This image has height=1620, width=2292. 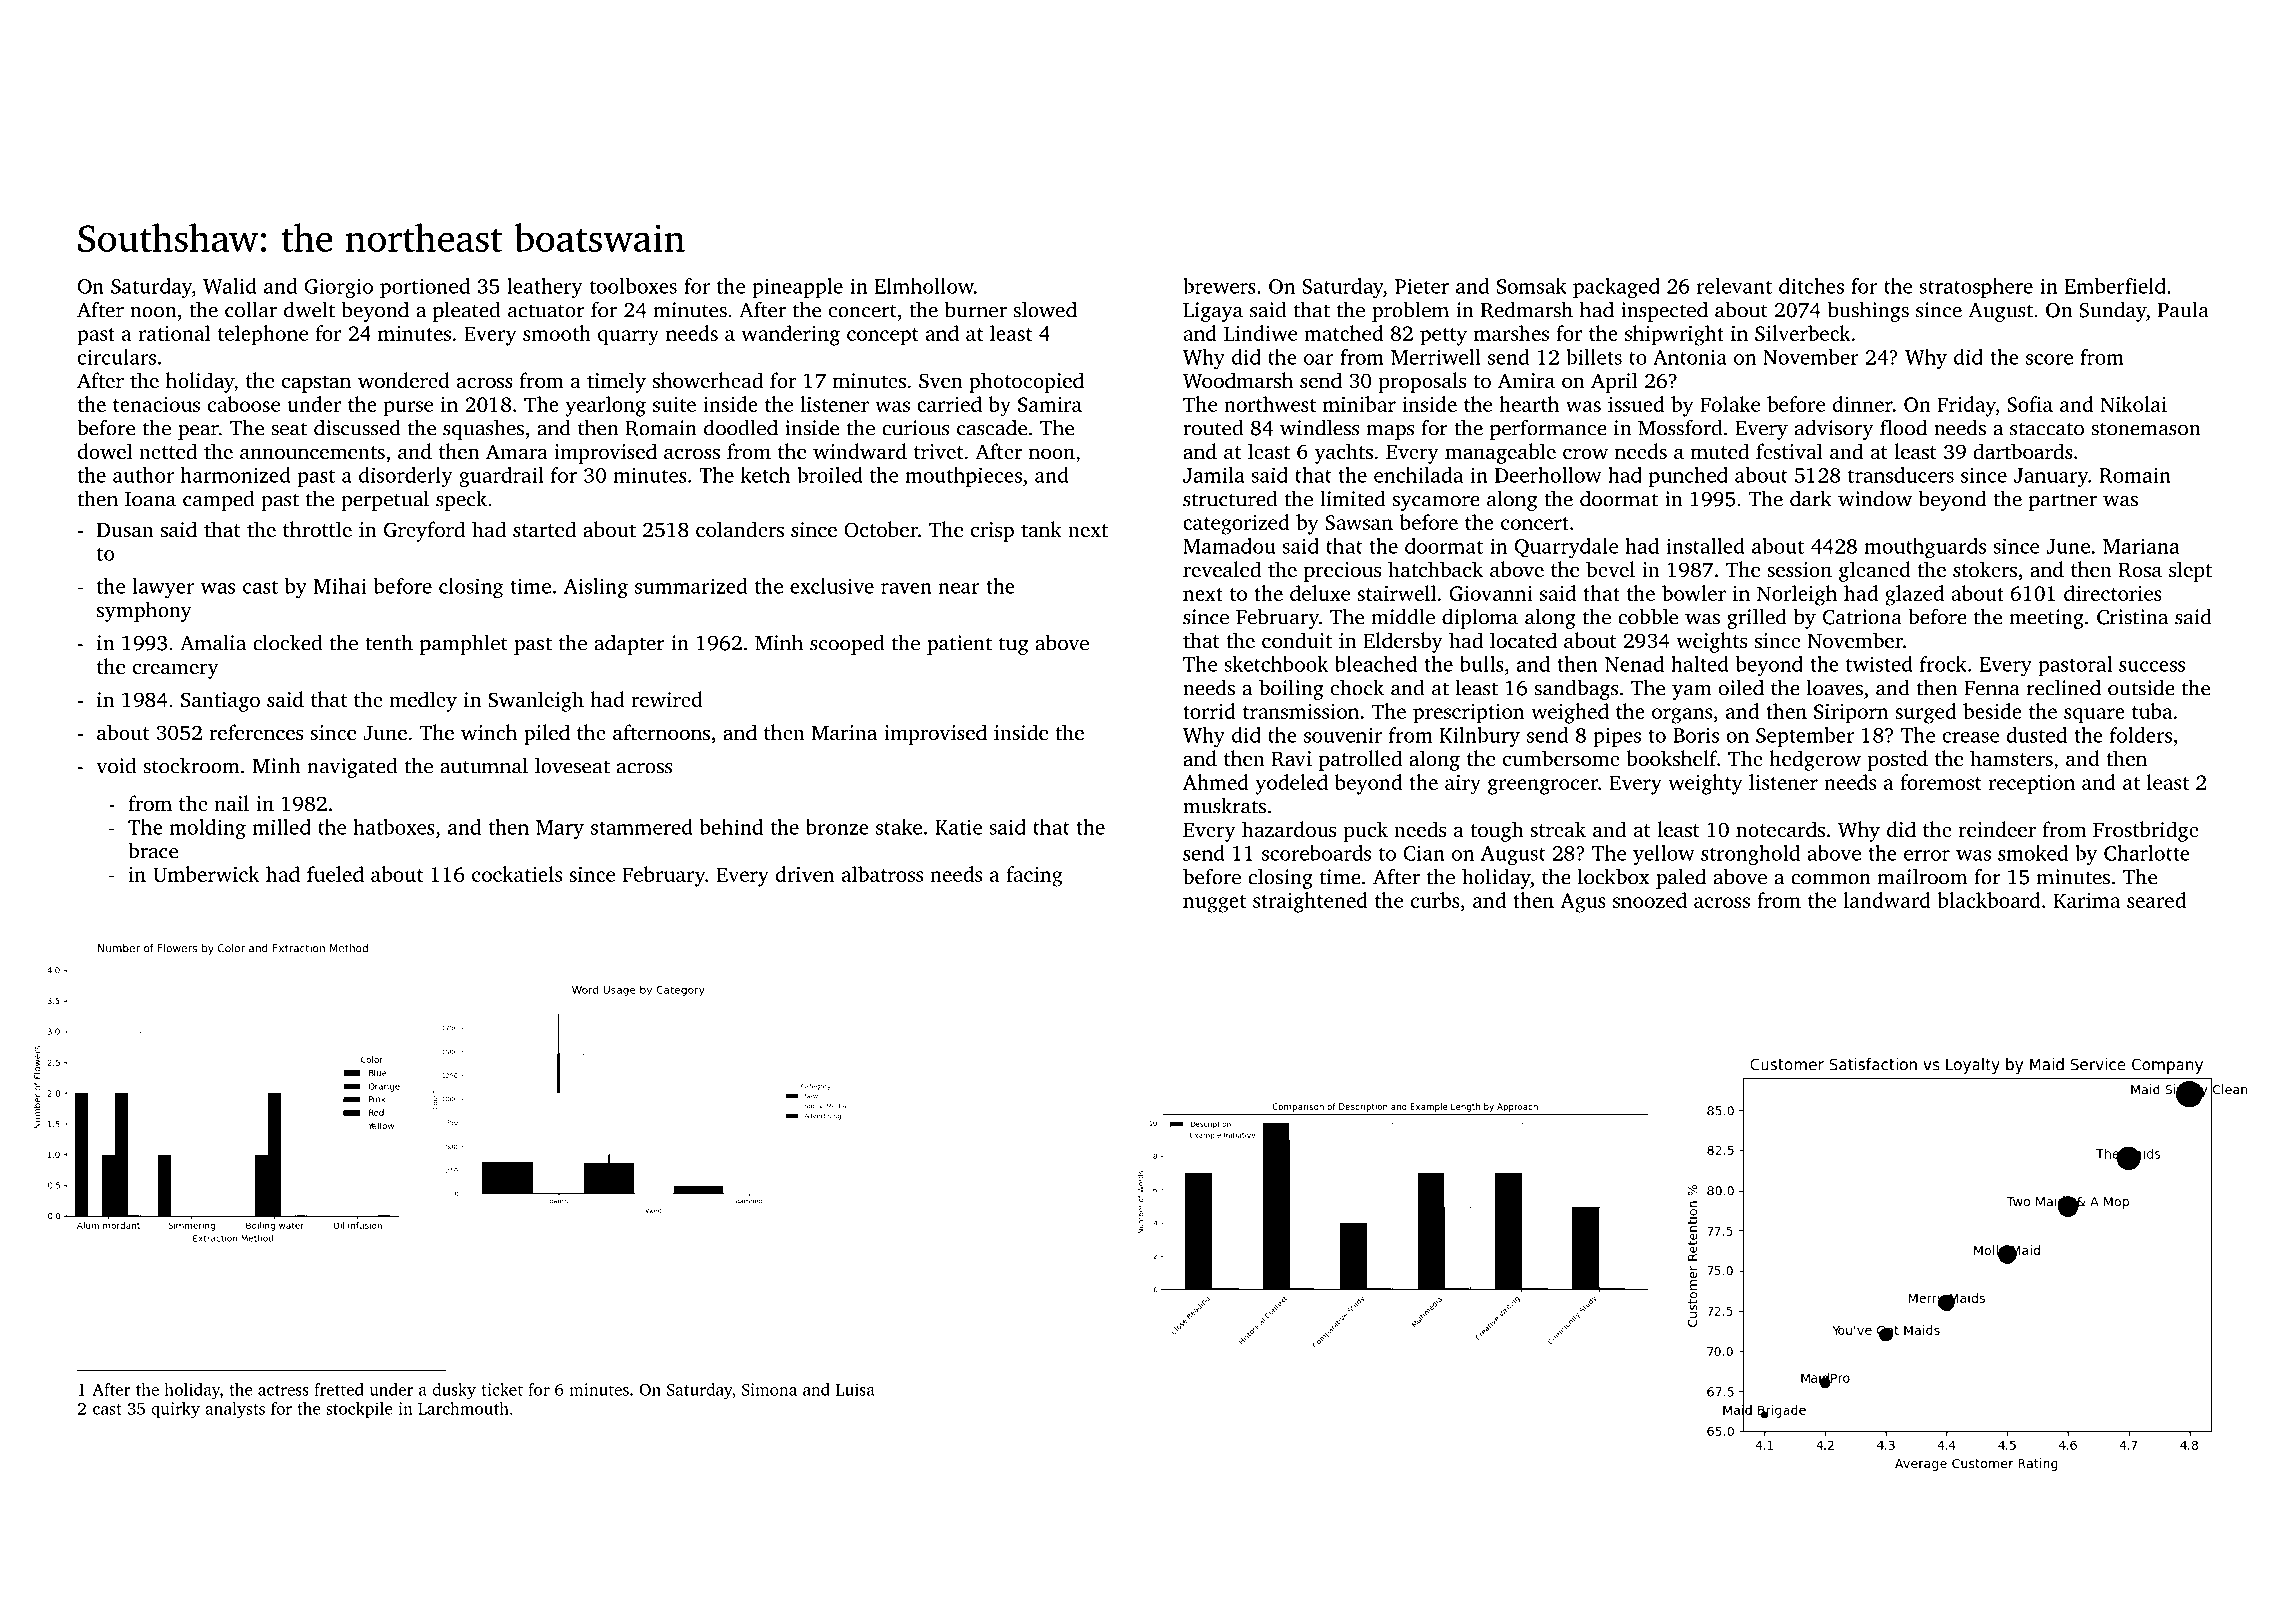 What do you see at coordinates (855, 1389) in the image?
I see `Luisa` at bounding box center [855, 1389].
